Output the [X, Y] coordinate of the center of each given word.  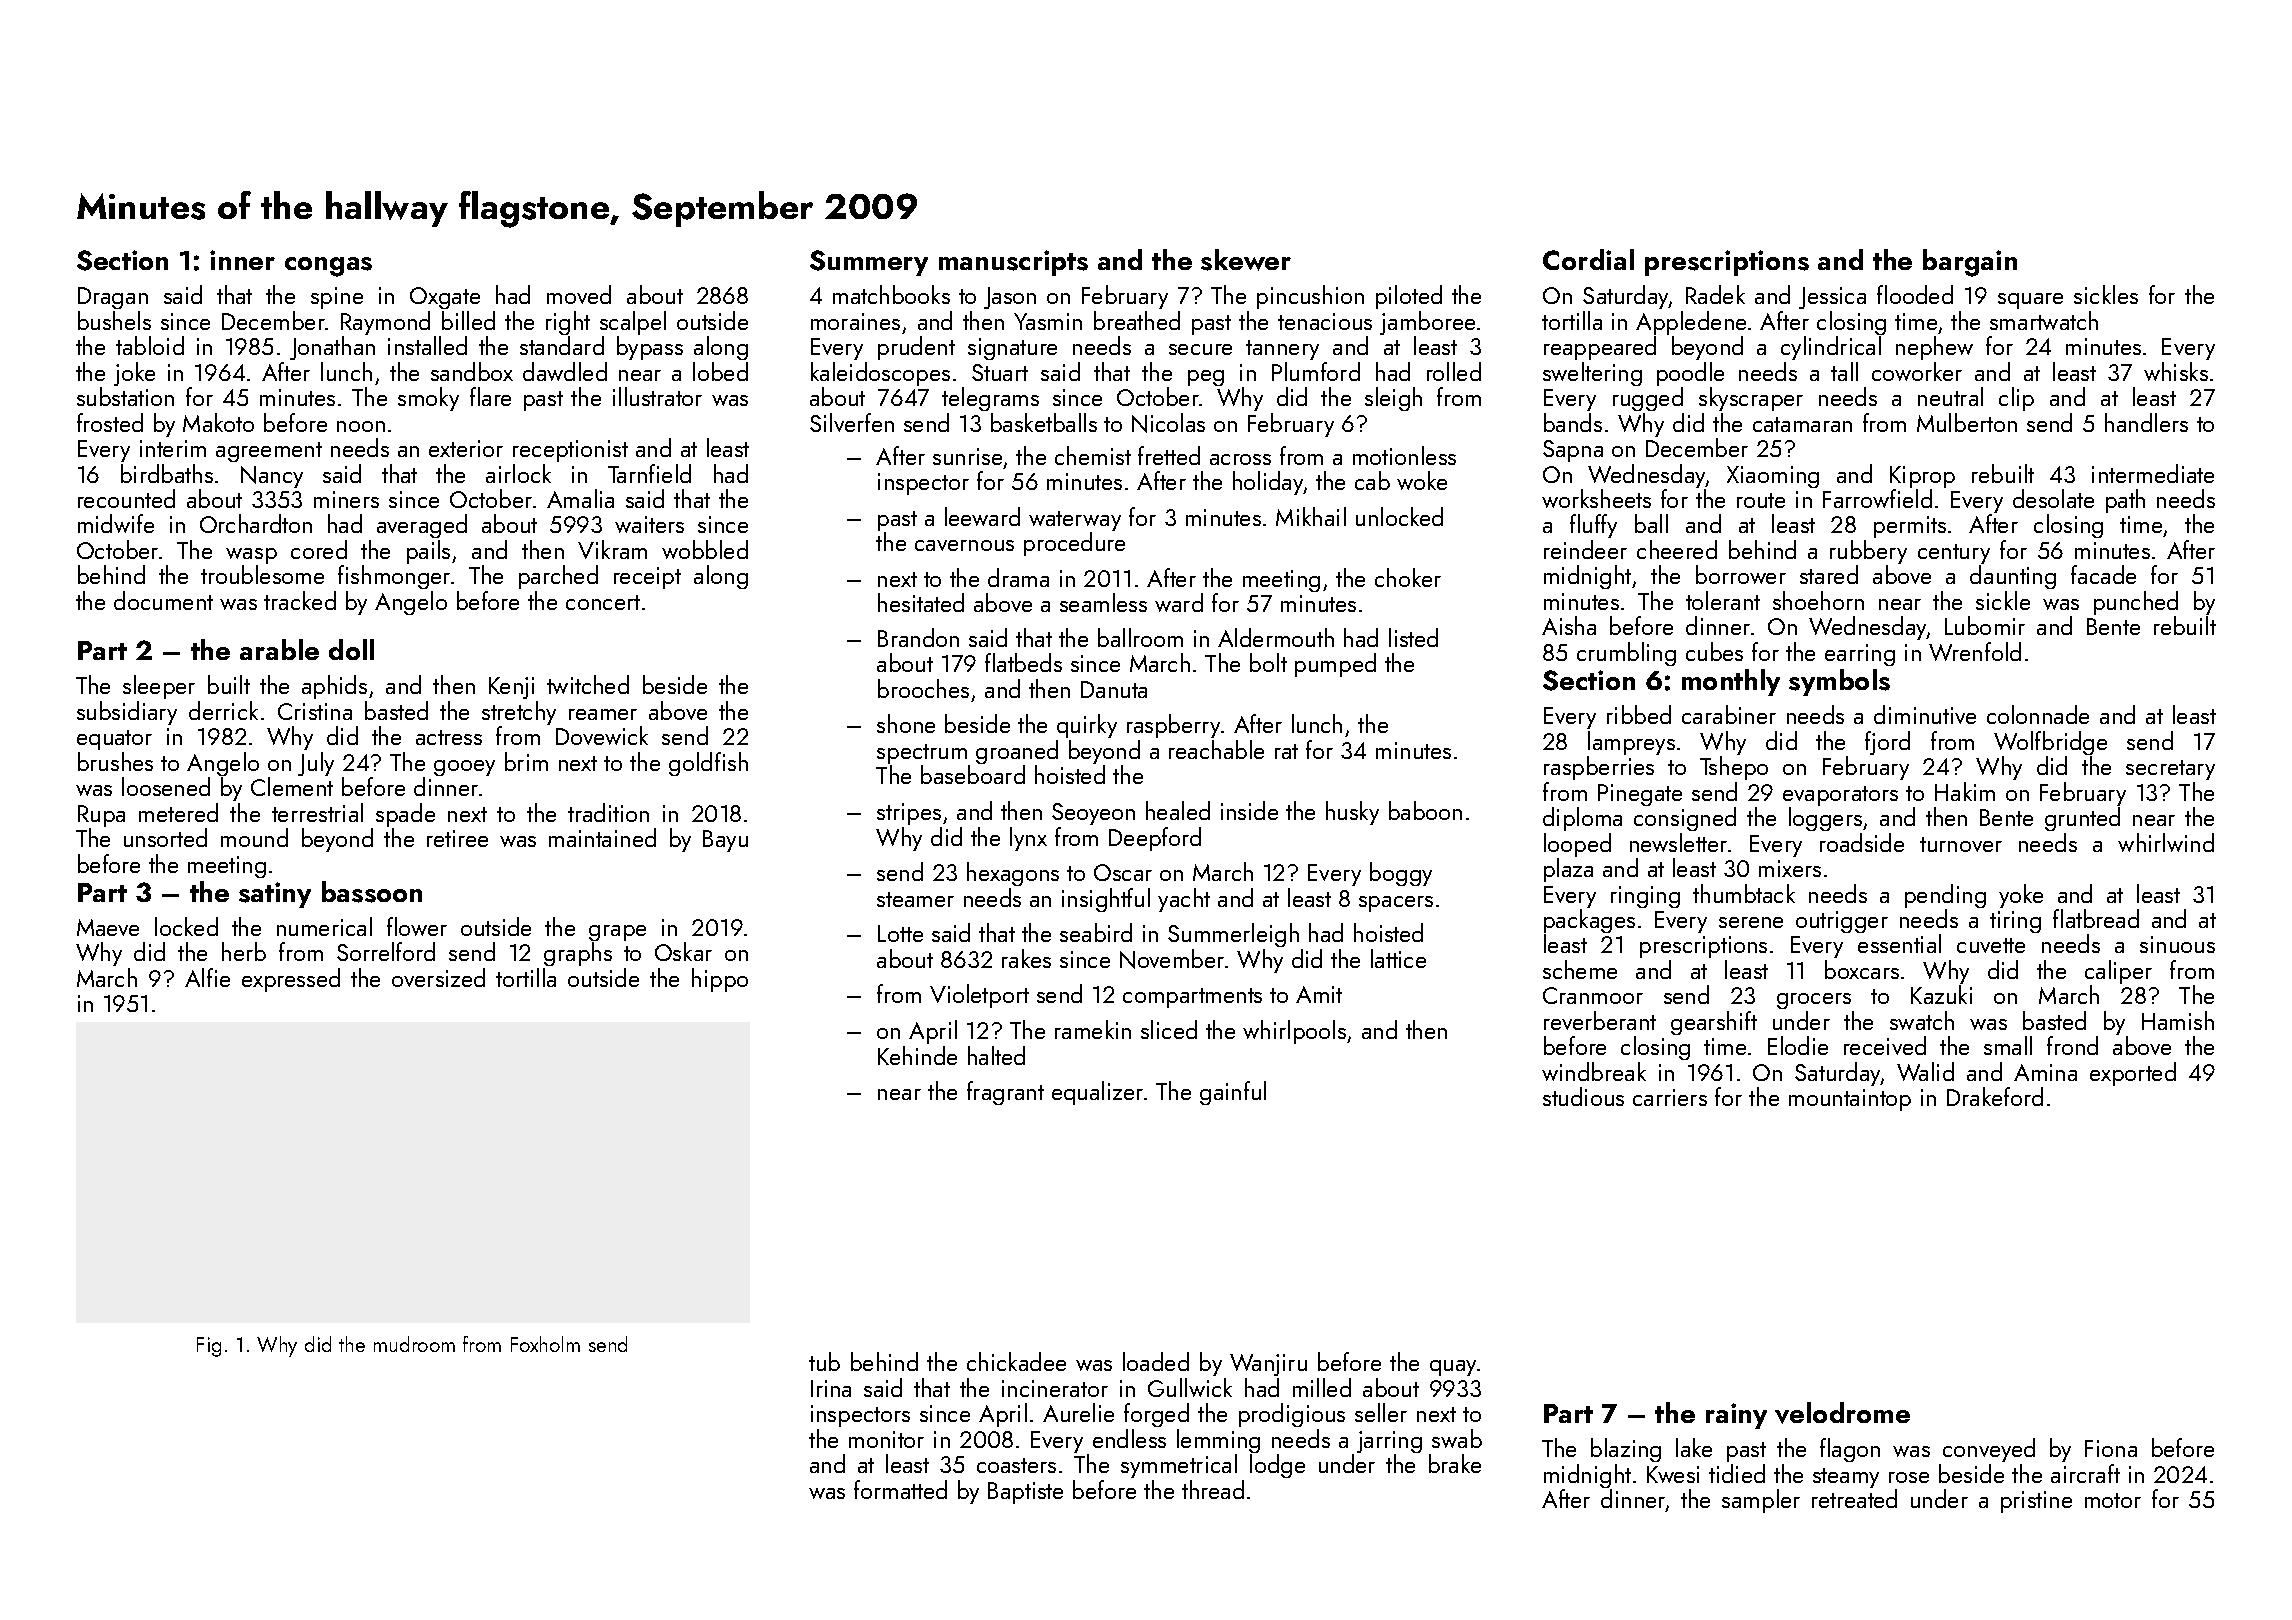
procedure [1074, 544]
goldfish [708, 764]
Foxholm [545, 1344]
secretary [2170, 770]
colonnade [2038, 714]
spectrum [922, 754]
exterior [466, 448]
